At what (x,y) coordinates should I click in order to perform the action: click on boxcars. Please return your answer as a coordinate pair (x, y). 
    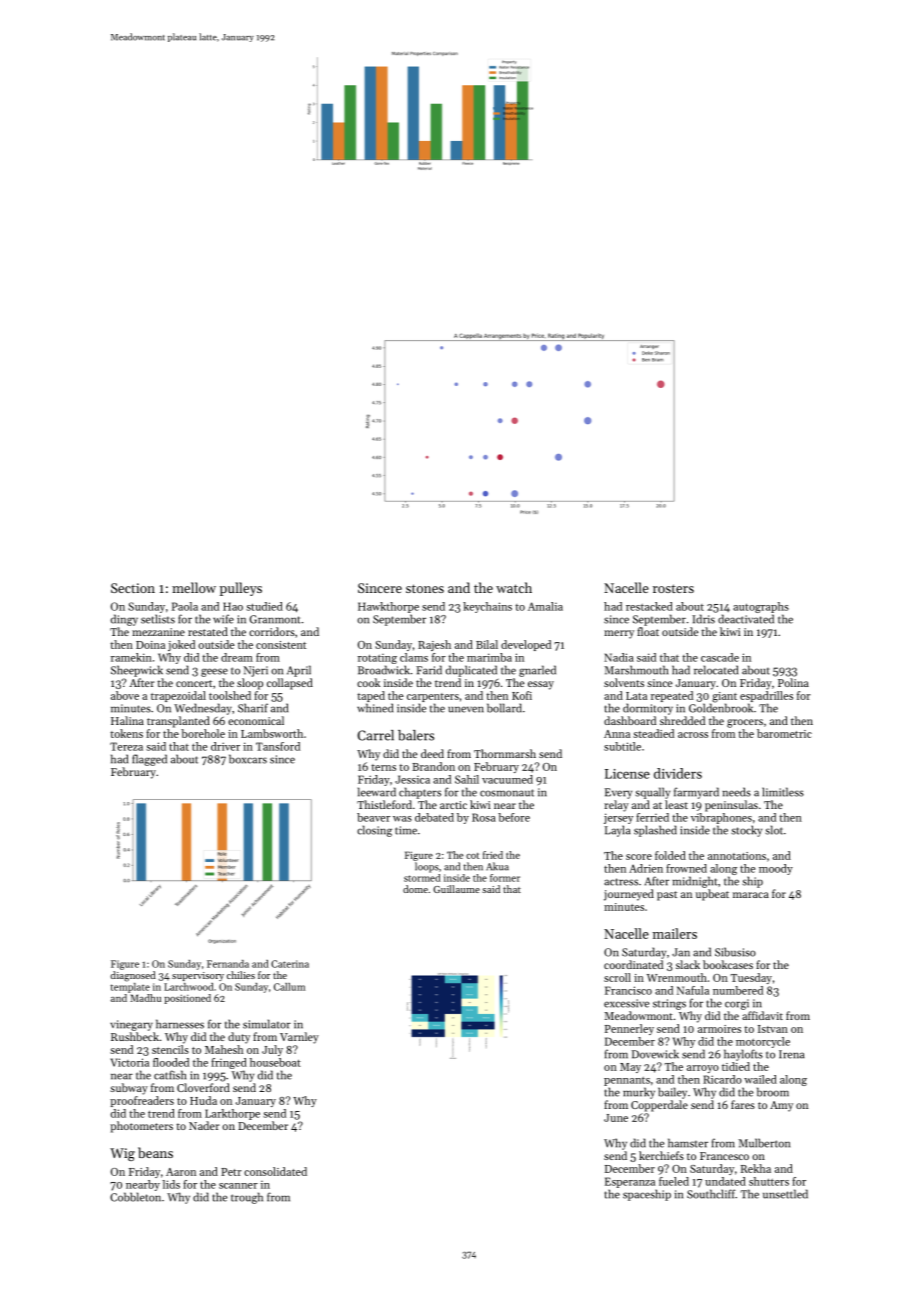
    Looking at the image, I should click on (248, 759).
